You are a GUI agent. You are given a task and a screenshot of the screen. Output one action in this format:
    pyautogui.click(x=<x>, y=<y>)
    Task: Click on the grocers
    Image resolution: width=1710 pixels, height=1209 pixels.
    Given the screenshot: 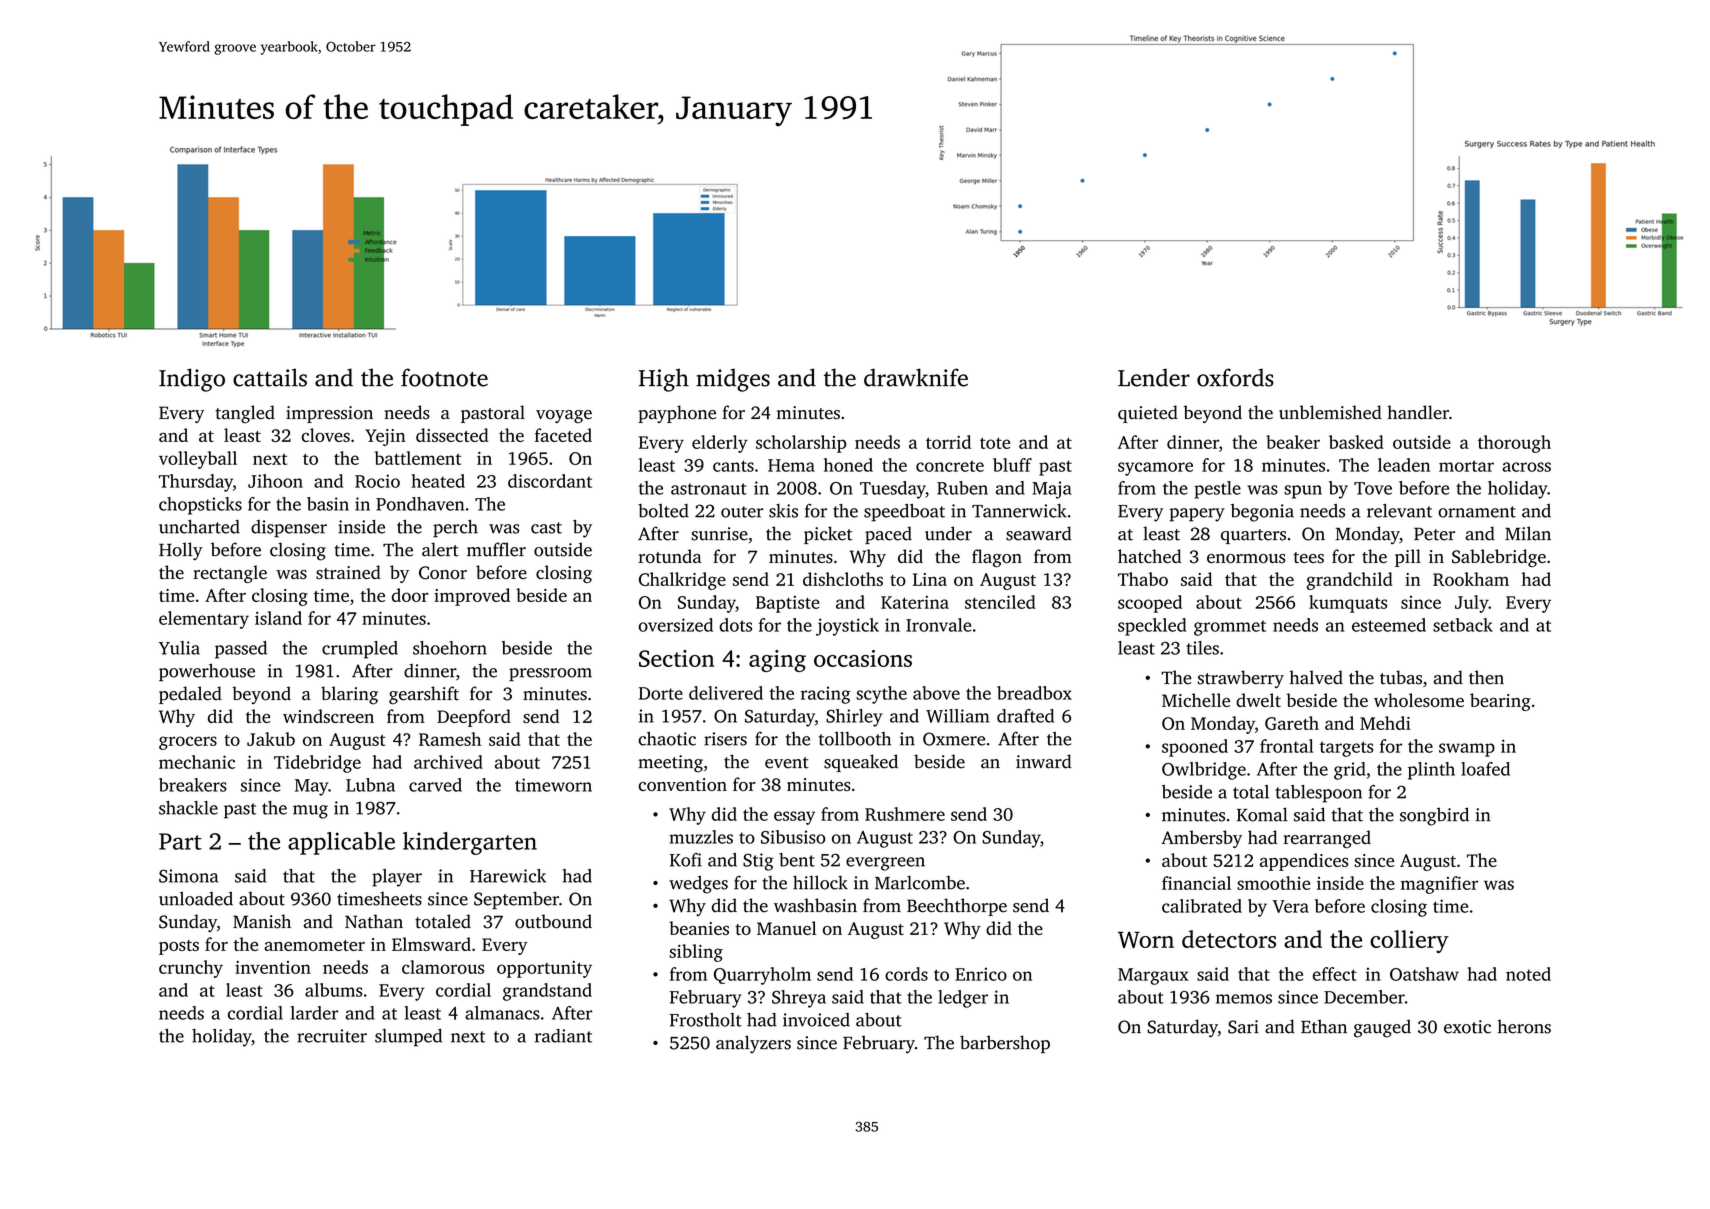 What is the action you would take?
    pyautogui.click(x=188, y=743)
